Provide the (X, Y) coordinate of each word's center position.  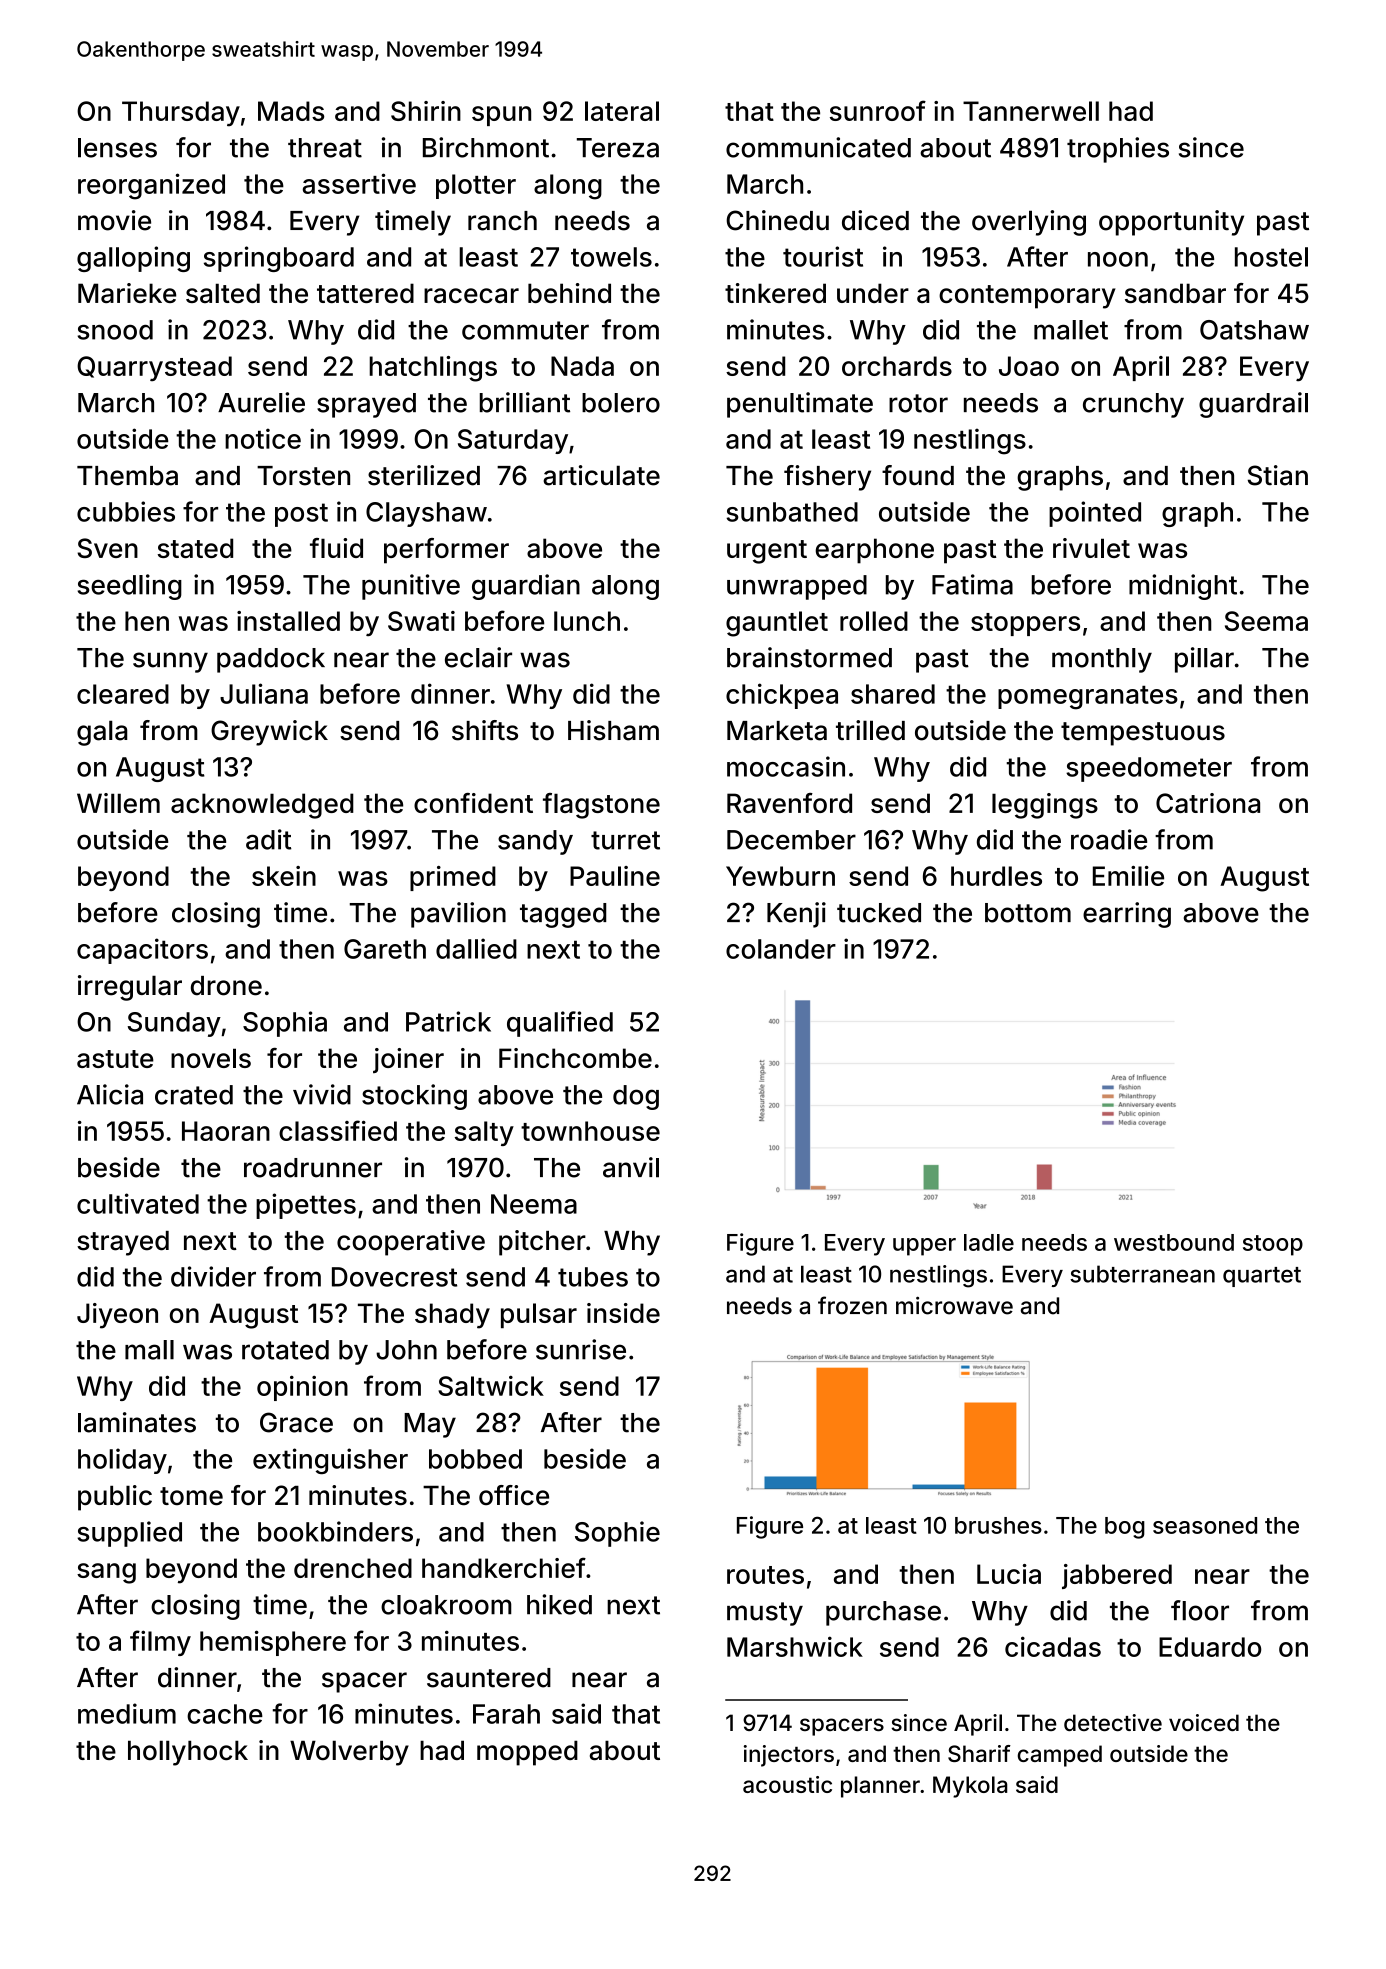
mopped (527, 1753)
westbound (1174, 1242)
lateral (622, 111)
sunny (170, 662)
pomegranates (1088, 698)
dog (636, 1097)
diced (875, 220)
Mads (291, 111)
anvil (631, 1167)
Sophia (285, 1024)
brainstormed (809, 657)
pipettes (306, 1206)
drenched (353, 1568)
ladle (989, 1242)
